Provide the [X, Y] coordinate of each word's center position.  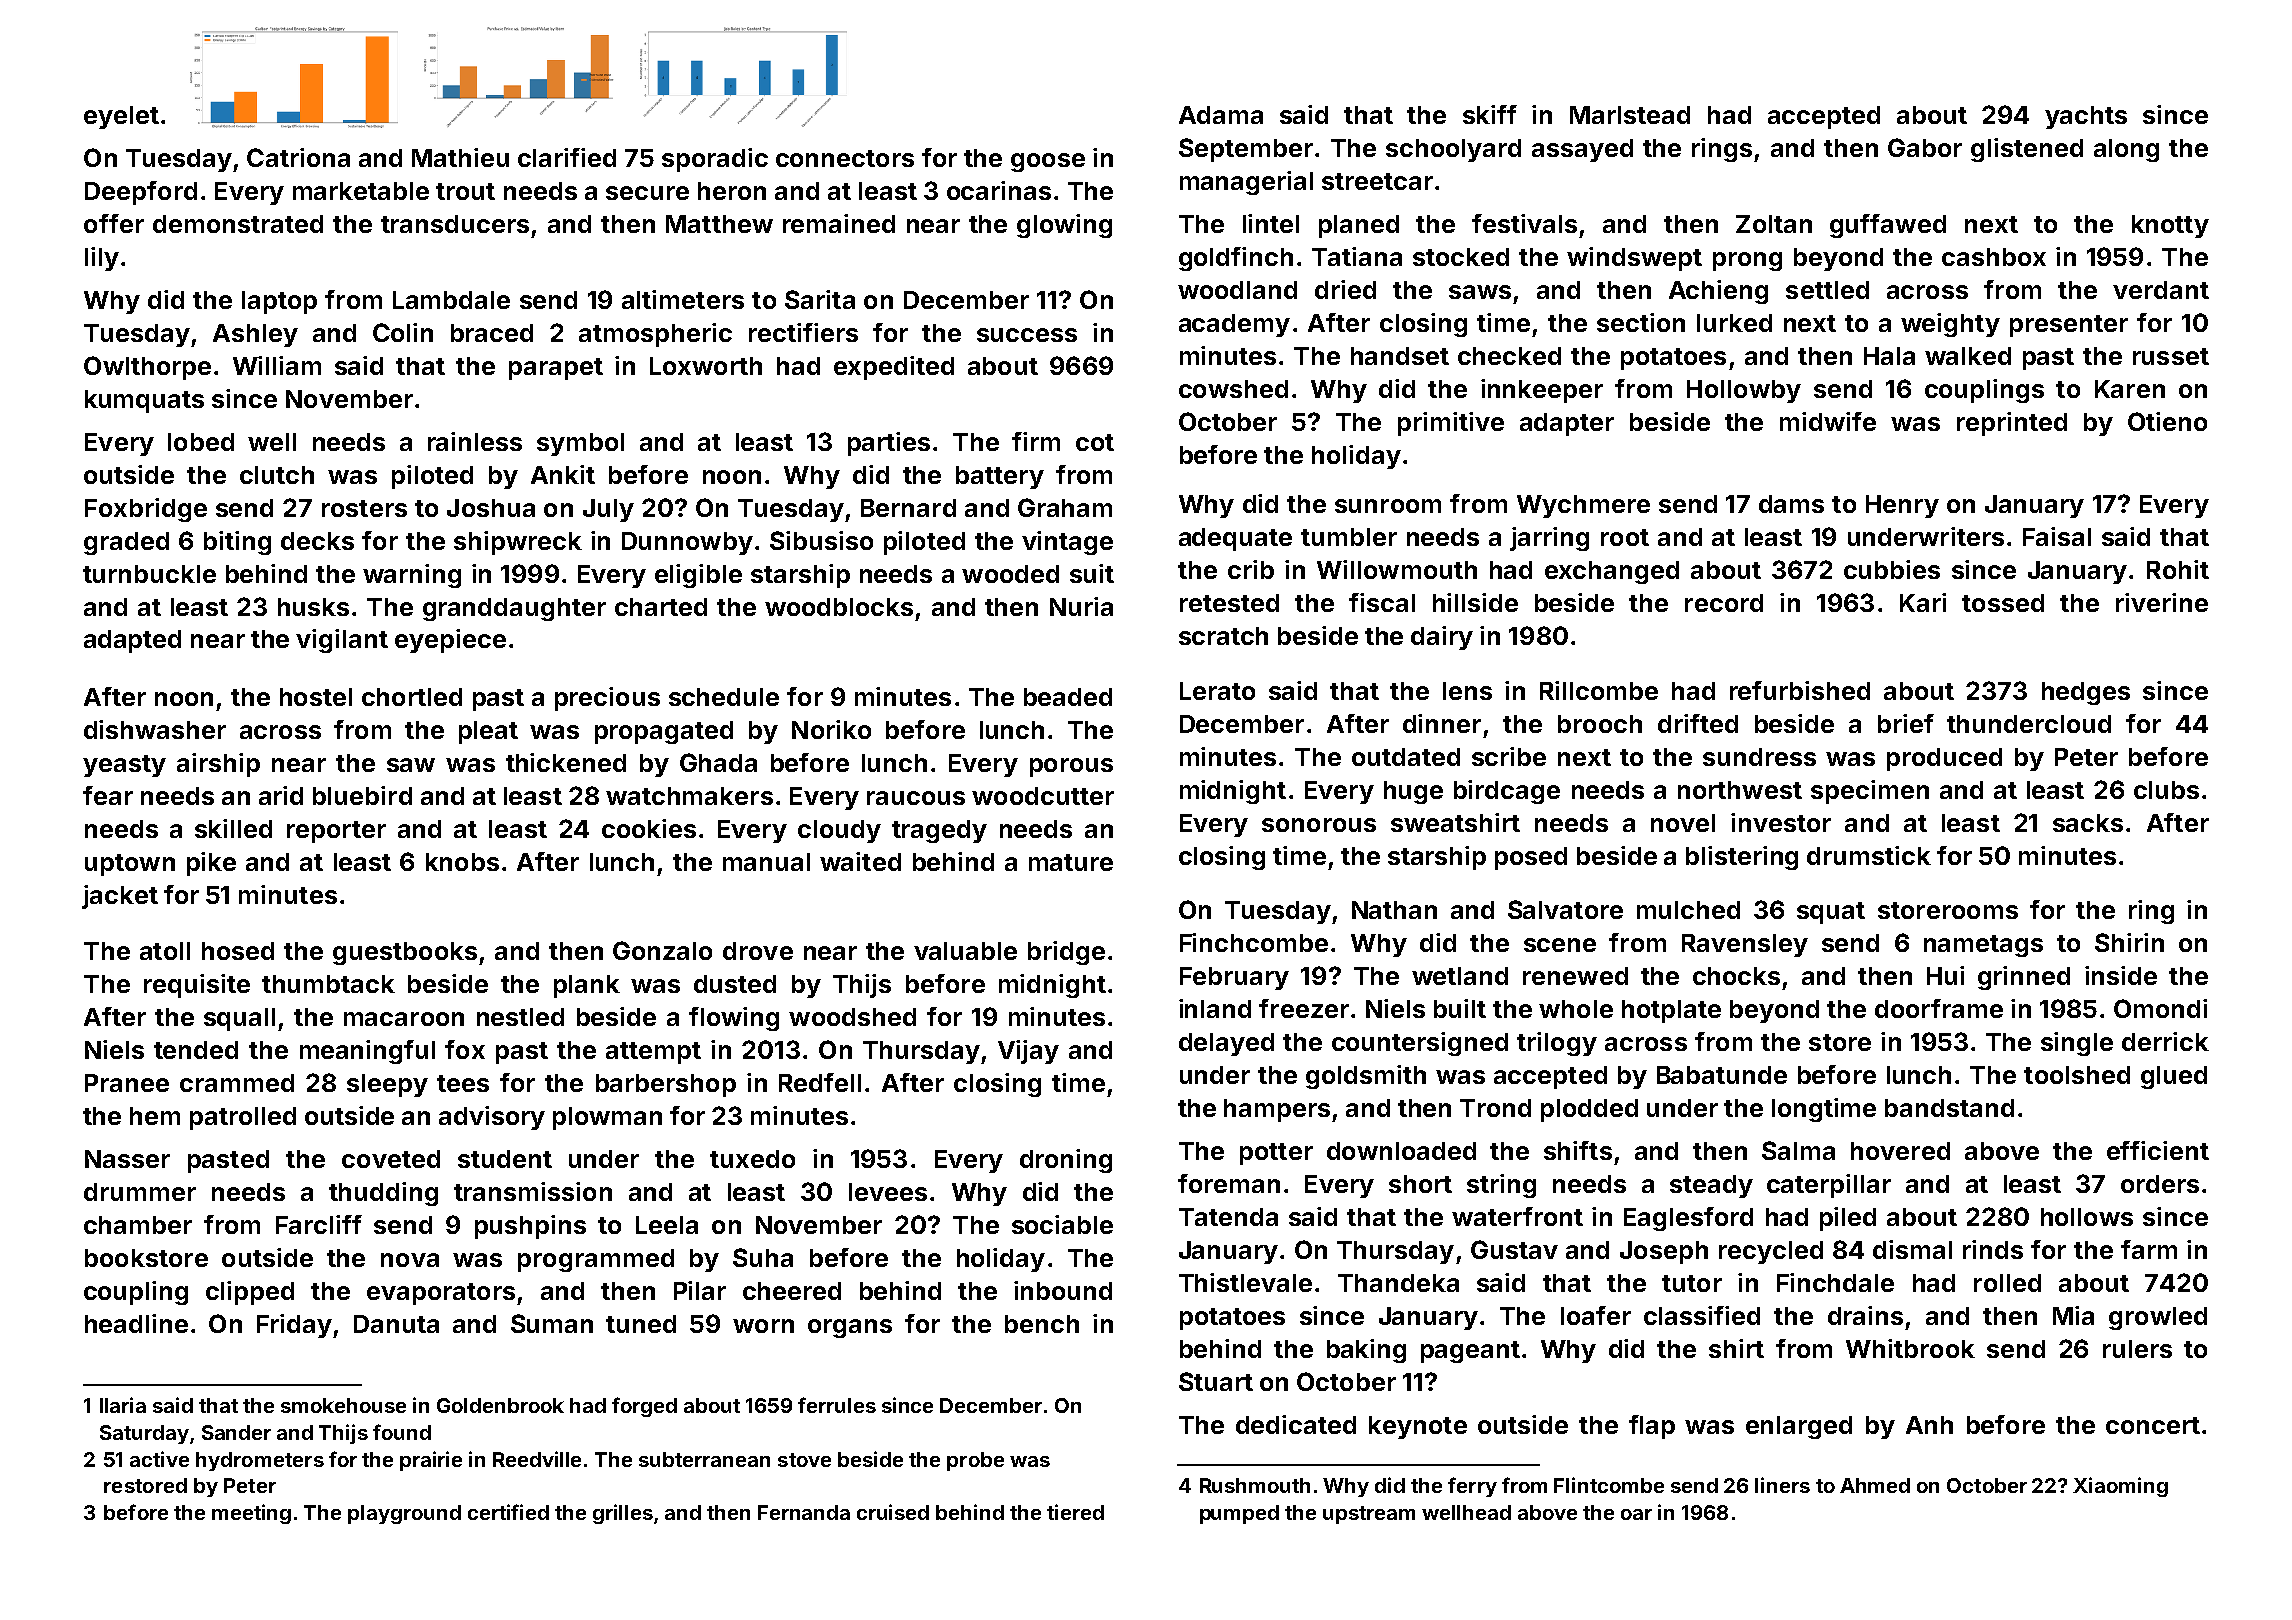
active [159, 1459]
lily [102, 259]
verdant [2161, 290]
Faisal [2057, 536]
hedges [2086, 693]
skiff [1490, 114]
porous [1071, 767]
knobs [462, 862]
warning [412, 576]
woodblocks [839, 607]
